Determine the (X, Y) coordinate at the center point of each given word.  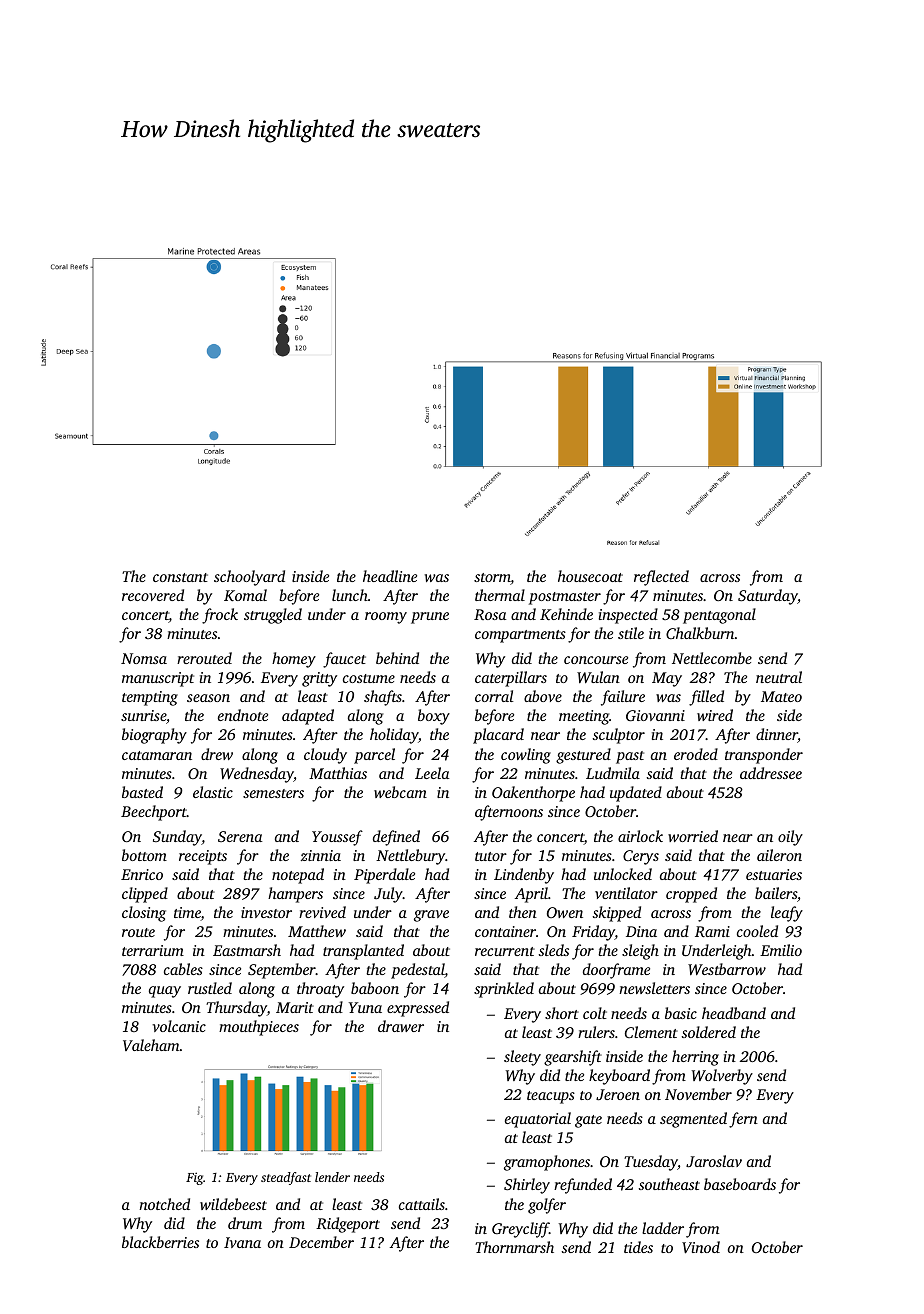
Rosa (490, 614)
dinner (777, 735)
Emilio (781, 950)
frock (220, 616)
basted (142, 792)
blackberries (160, 1242)
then (523, 912)
